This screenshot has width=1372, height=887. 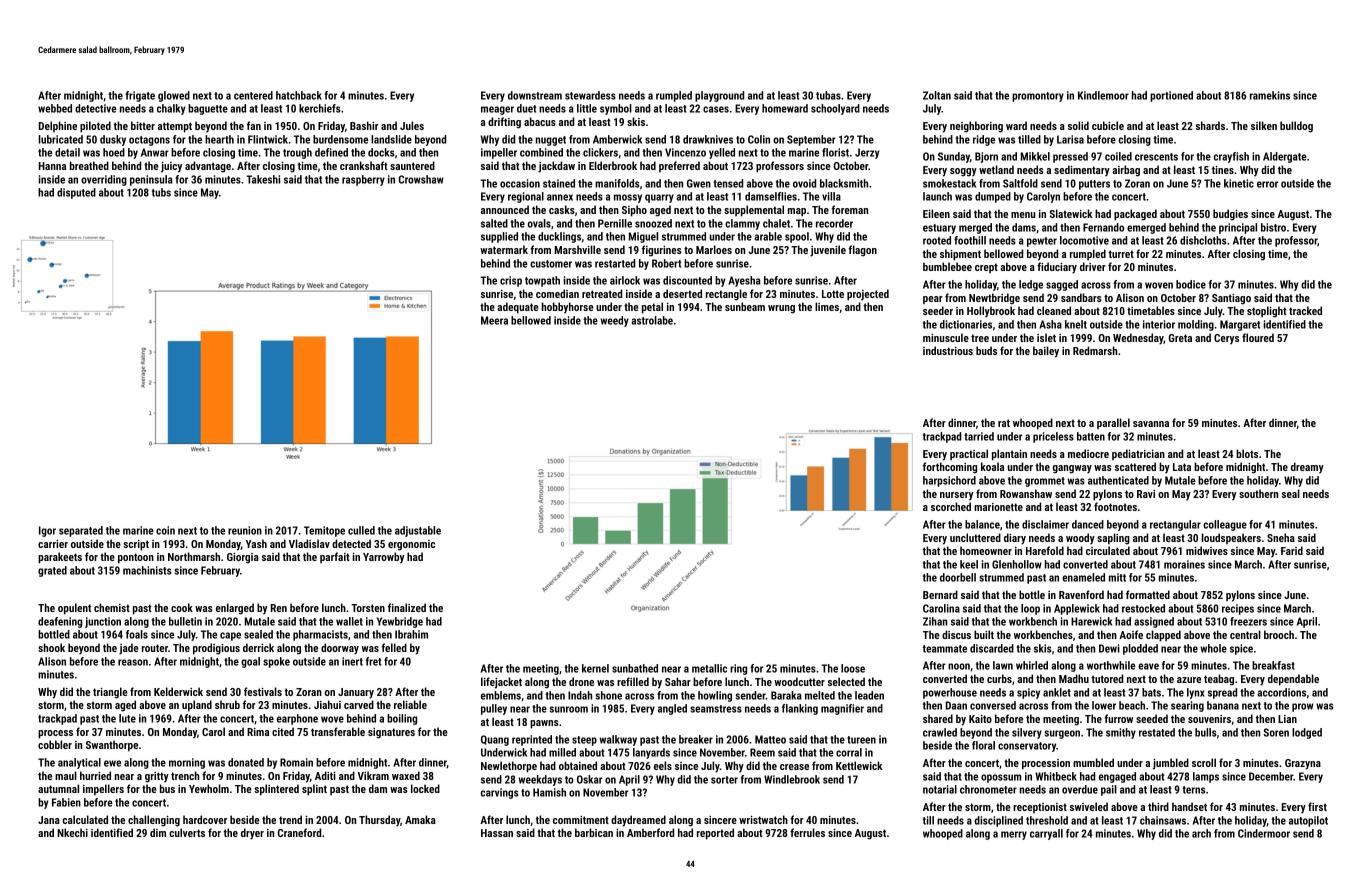 What do you see at coordinates (1231, 299) in the screenshot?
I see `Santiago` at bounding box center [1231, 299].
